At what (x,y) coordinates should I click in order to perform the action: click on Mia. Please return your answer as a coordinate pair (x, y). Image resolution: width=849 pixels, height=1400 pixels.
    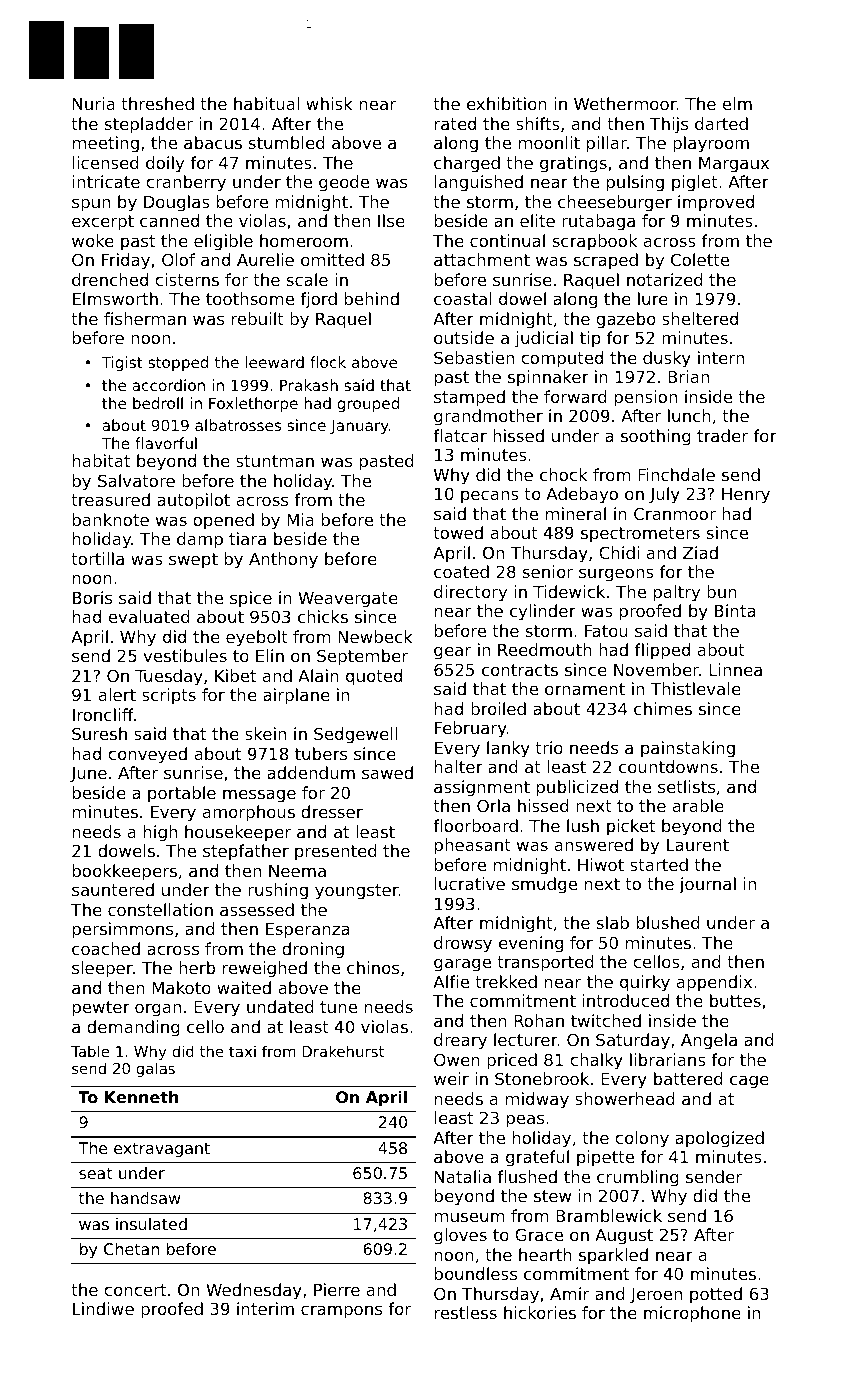
    Looking at the image, I should click on (300, 519).
